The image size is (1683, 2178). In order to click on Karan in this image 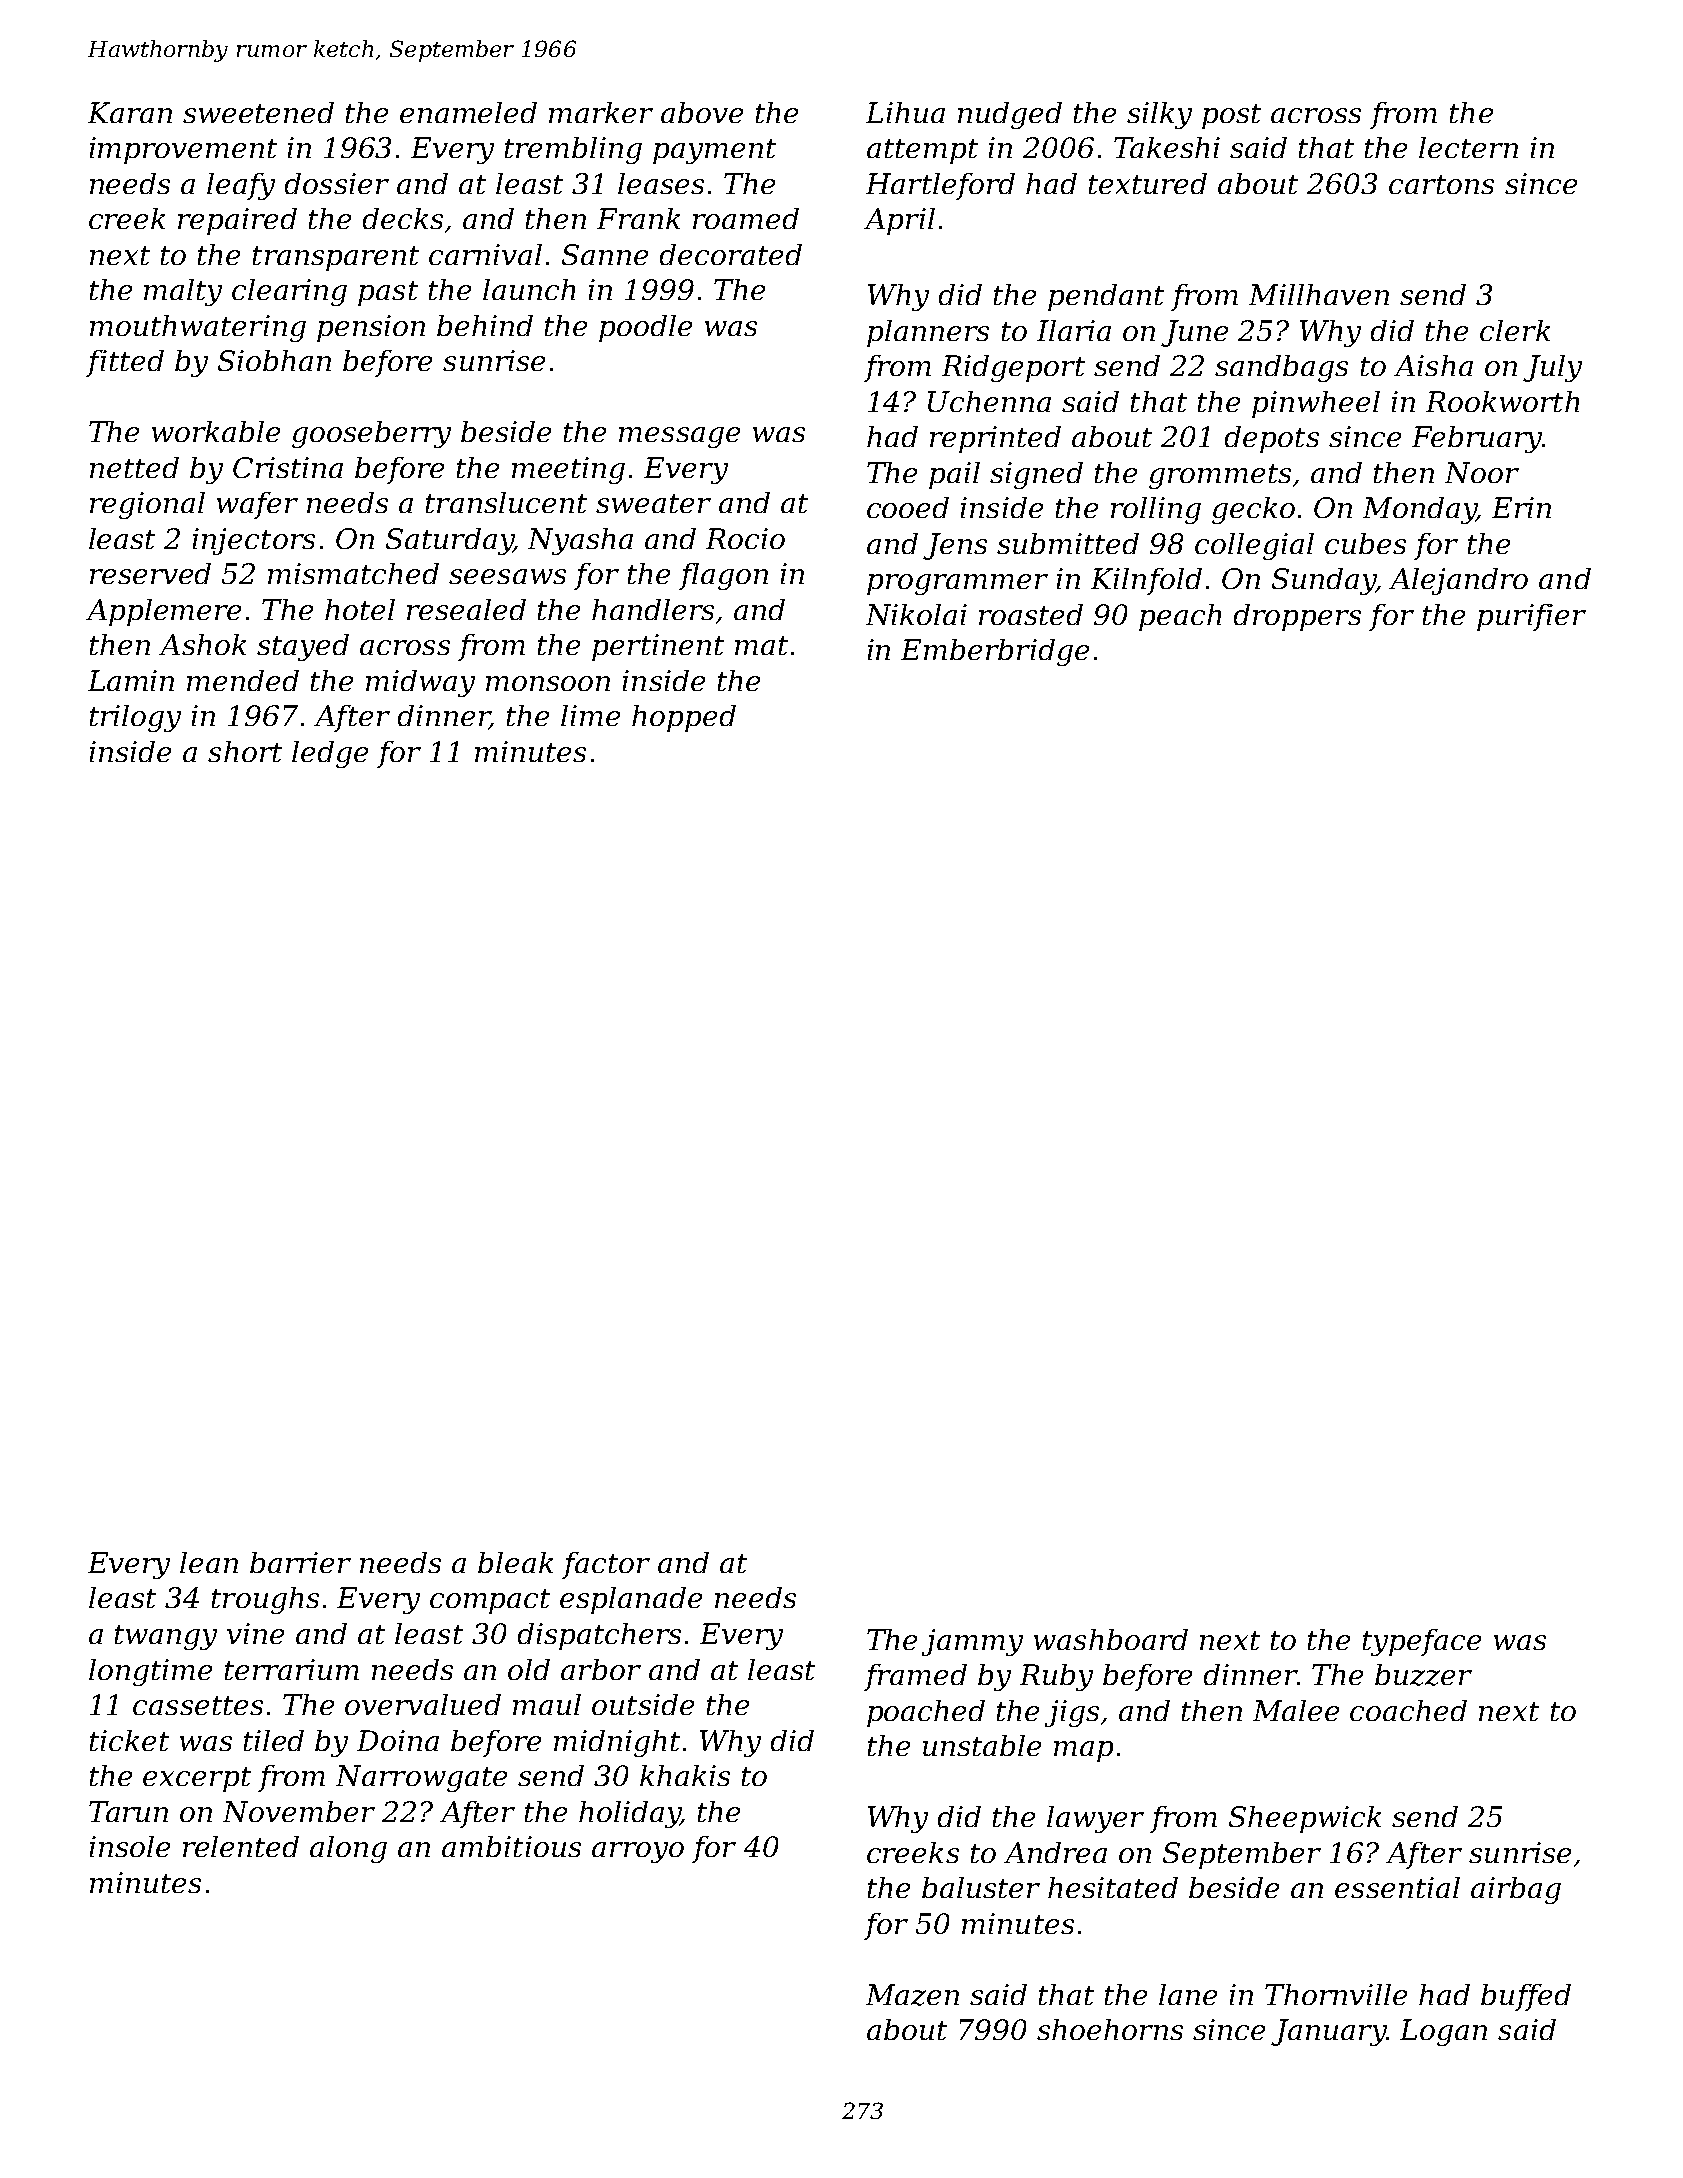, I will do `click(130, 112)`.
